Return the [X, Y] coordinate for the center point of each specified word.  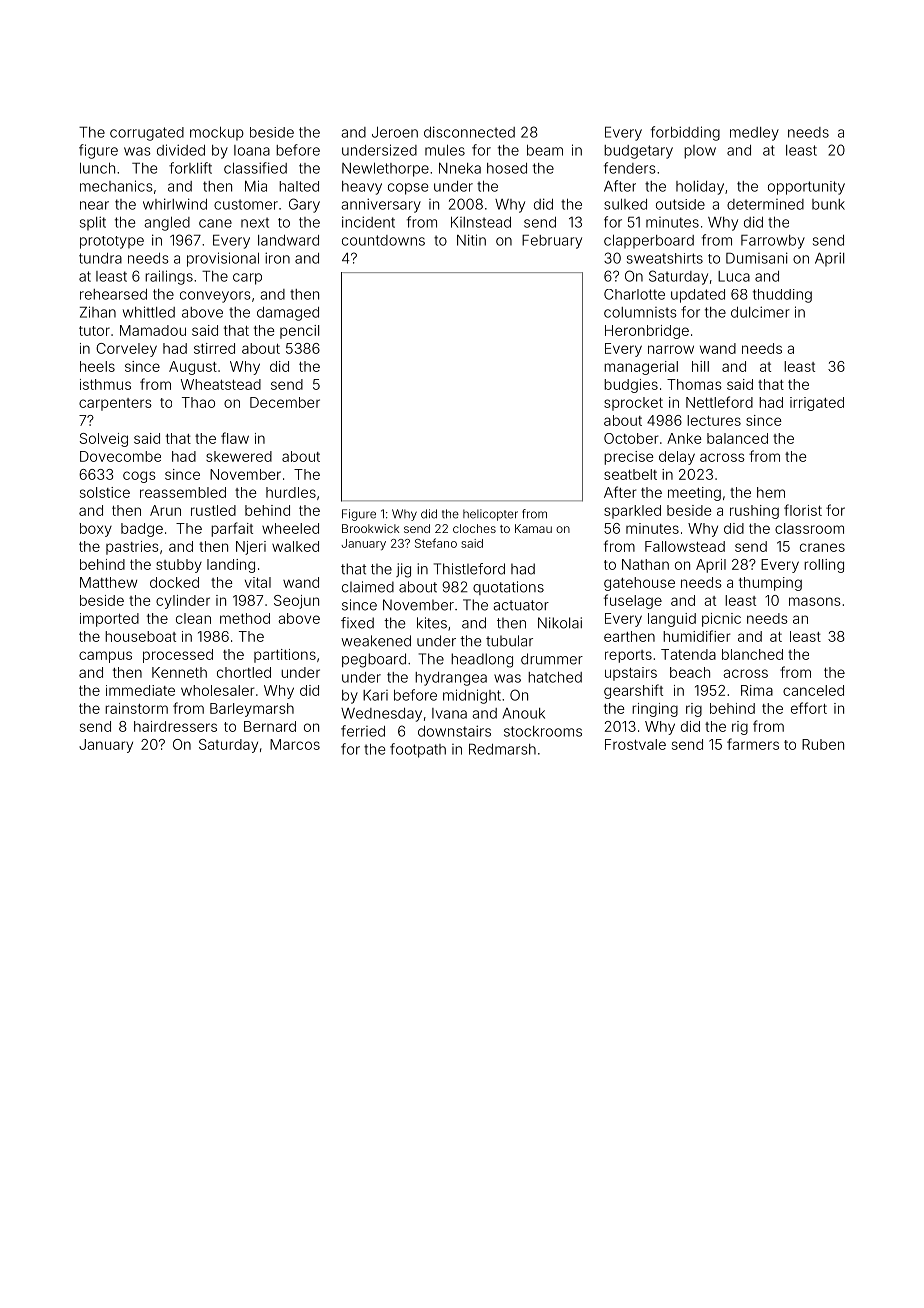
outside [680, 204]
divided [181, 150]
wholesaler [217, 690]
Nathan [645, 564]
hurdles [291, 492]
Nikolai [560, 623]
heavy [362, 188]
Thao [198, 402]
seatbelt [630, 474]
